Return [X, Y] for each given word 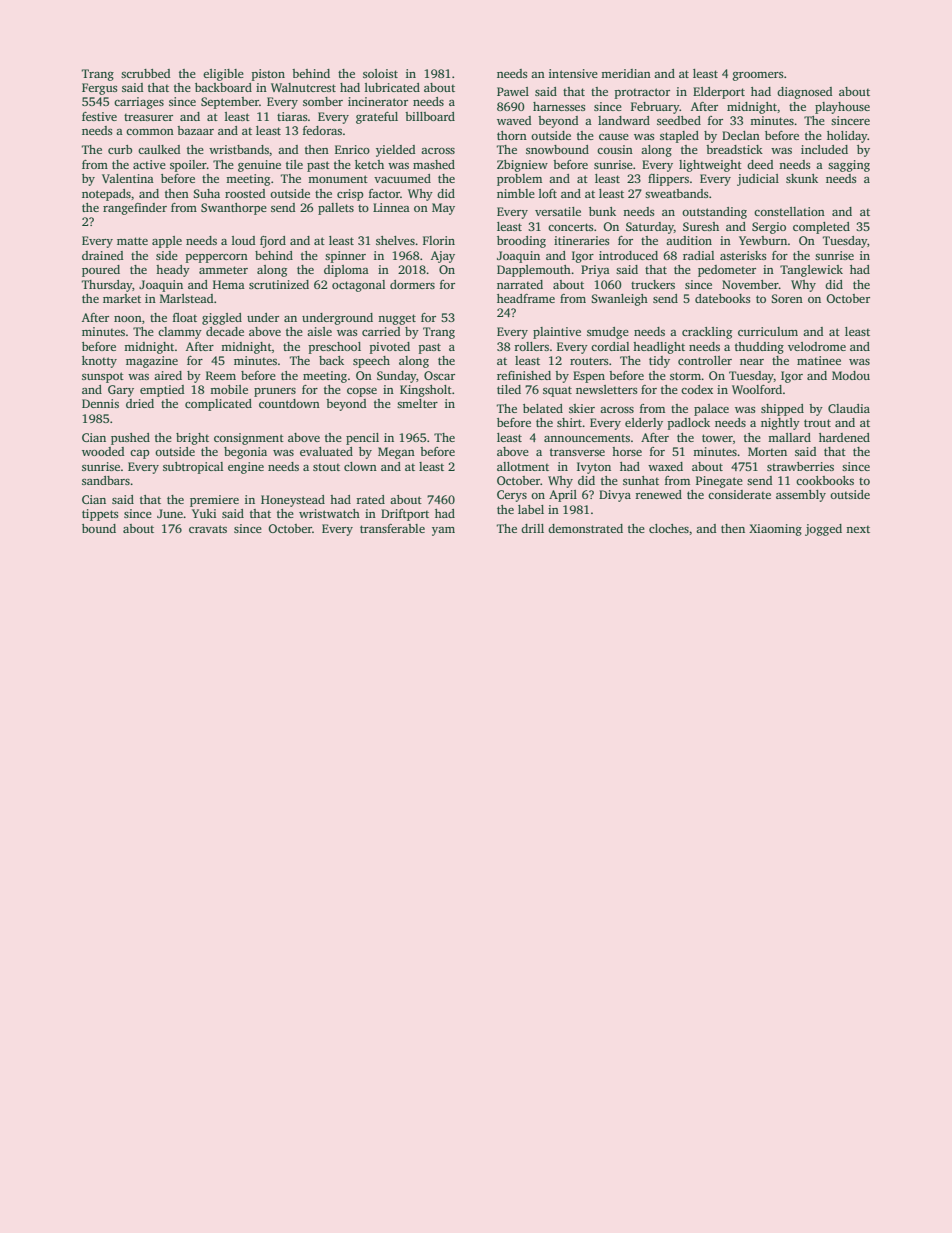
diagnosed [805, 93]
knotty [99, 362]
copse [362, 392]
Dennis [100, 403]
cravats [208, 529]
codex [697, 389]
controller [705, 360]
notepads [106, 195]
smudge [608, 333]
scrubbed [146, 73]
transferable [392, 528]
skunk [802, 178]
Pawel [513, 91]
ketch [369, 164]
